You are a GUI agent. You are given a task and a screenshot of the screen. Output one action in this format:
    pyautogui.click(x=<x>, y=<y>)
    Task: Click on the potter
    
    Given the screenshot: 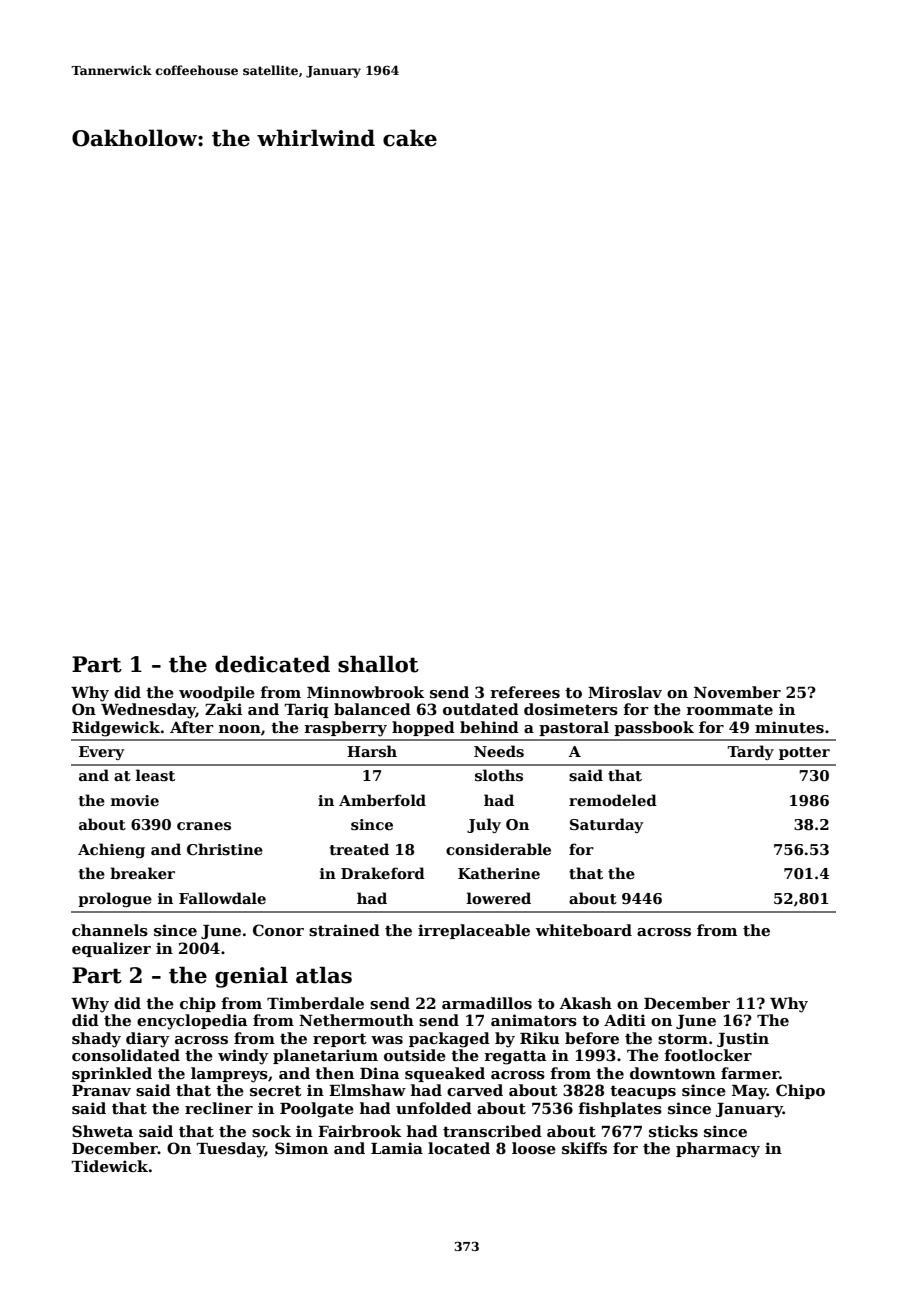 What is the action you would take?
    pyautogui.click(x=804, y=753)
